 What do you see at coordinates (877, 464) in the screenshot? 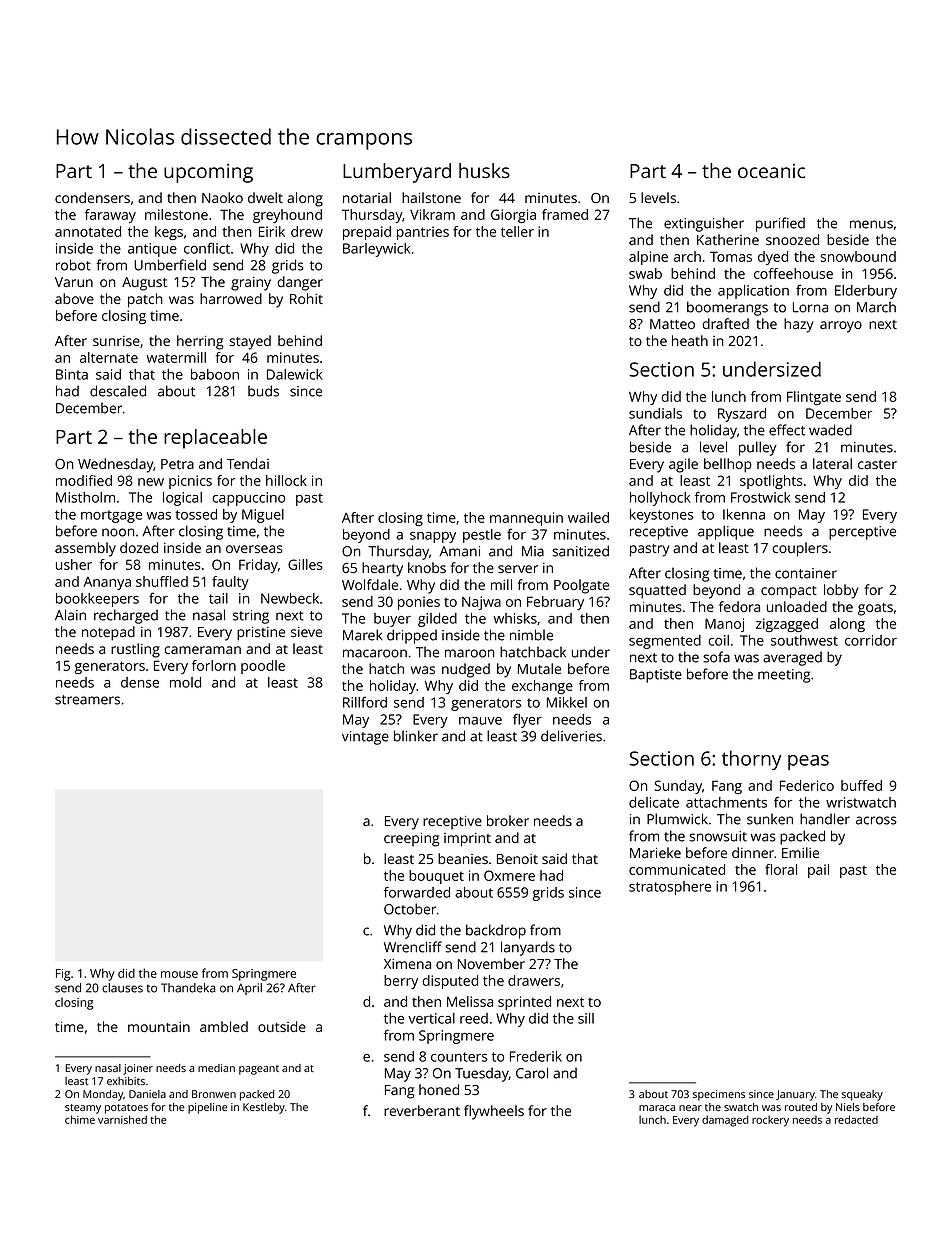
I see `caster` at bounding box center [877, 464].
